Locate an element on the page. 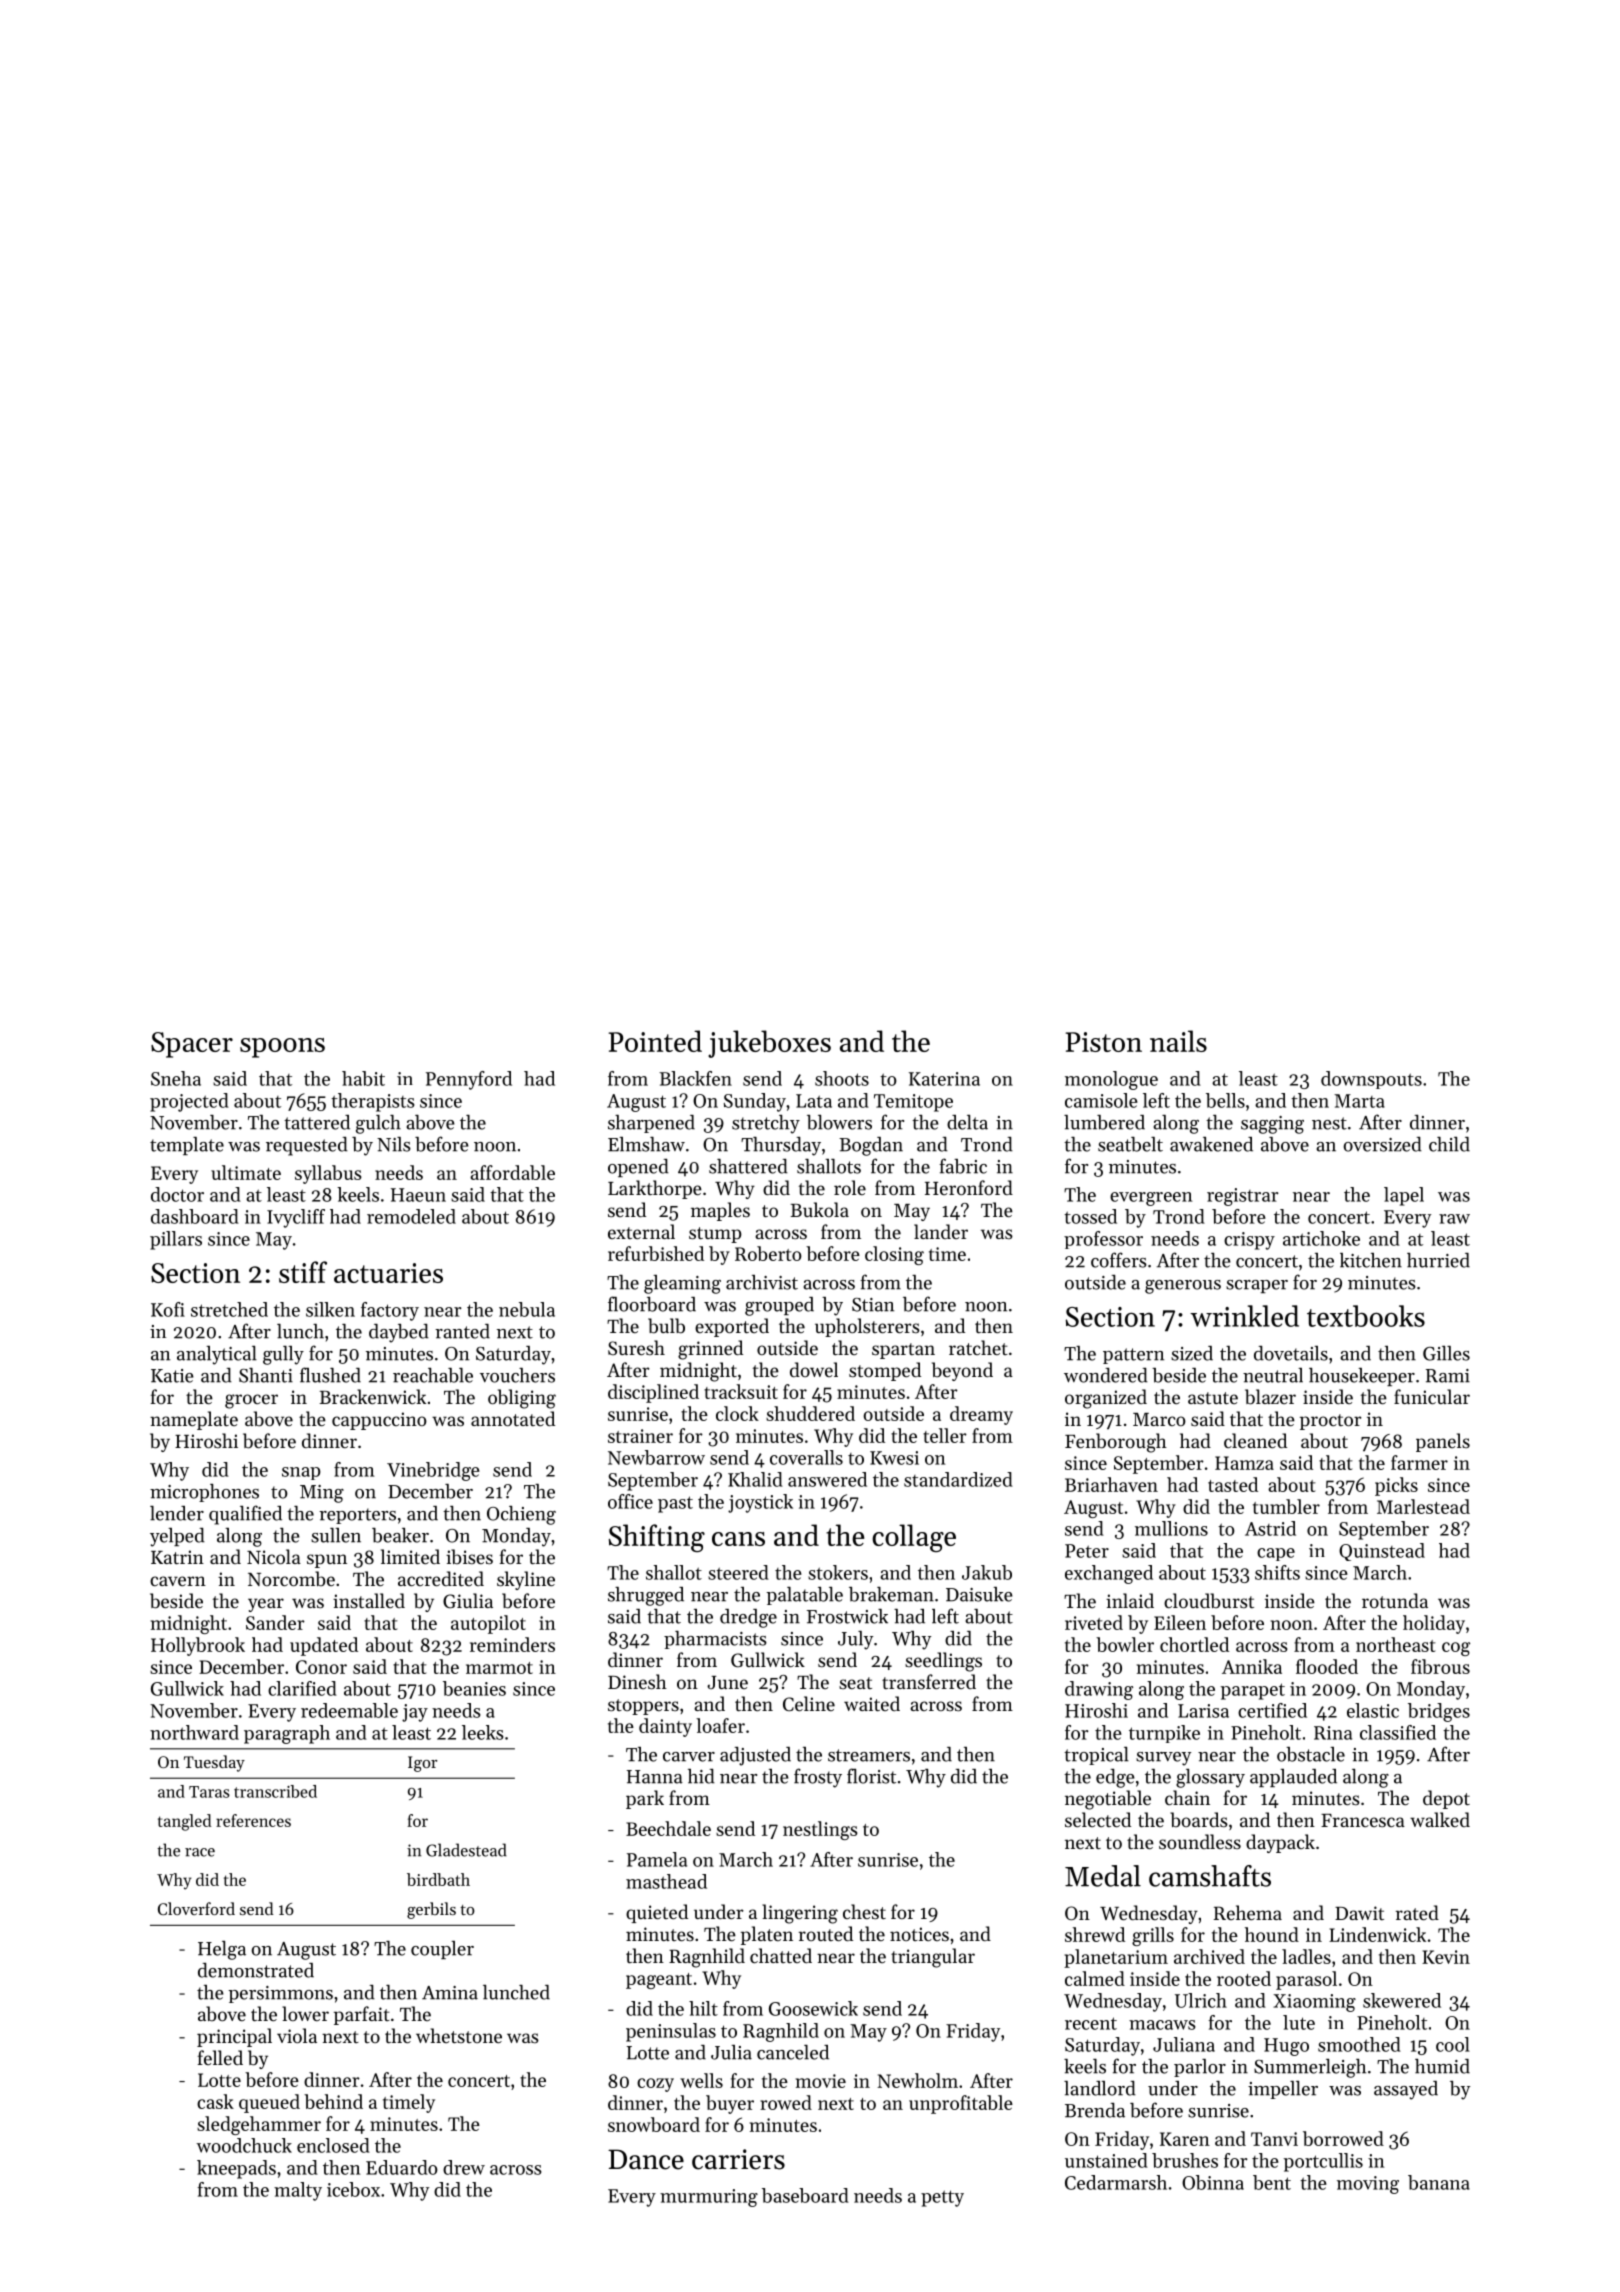 Image resolution: width=1620 pixels, height=2292 pixels. northward is located at coordinates (194, 1732).
